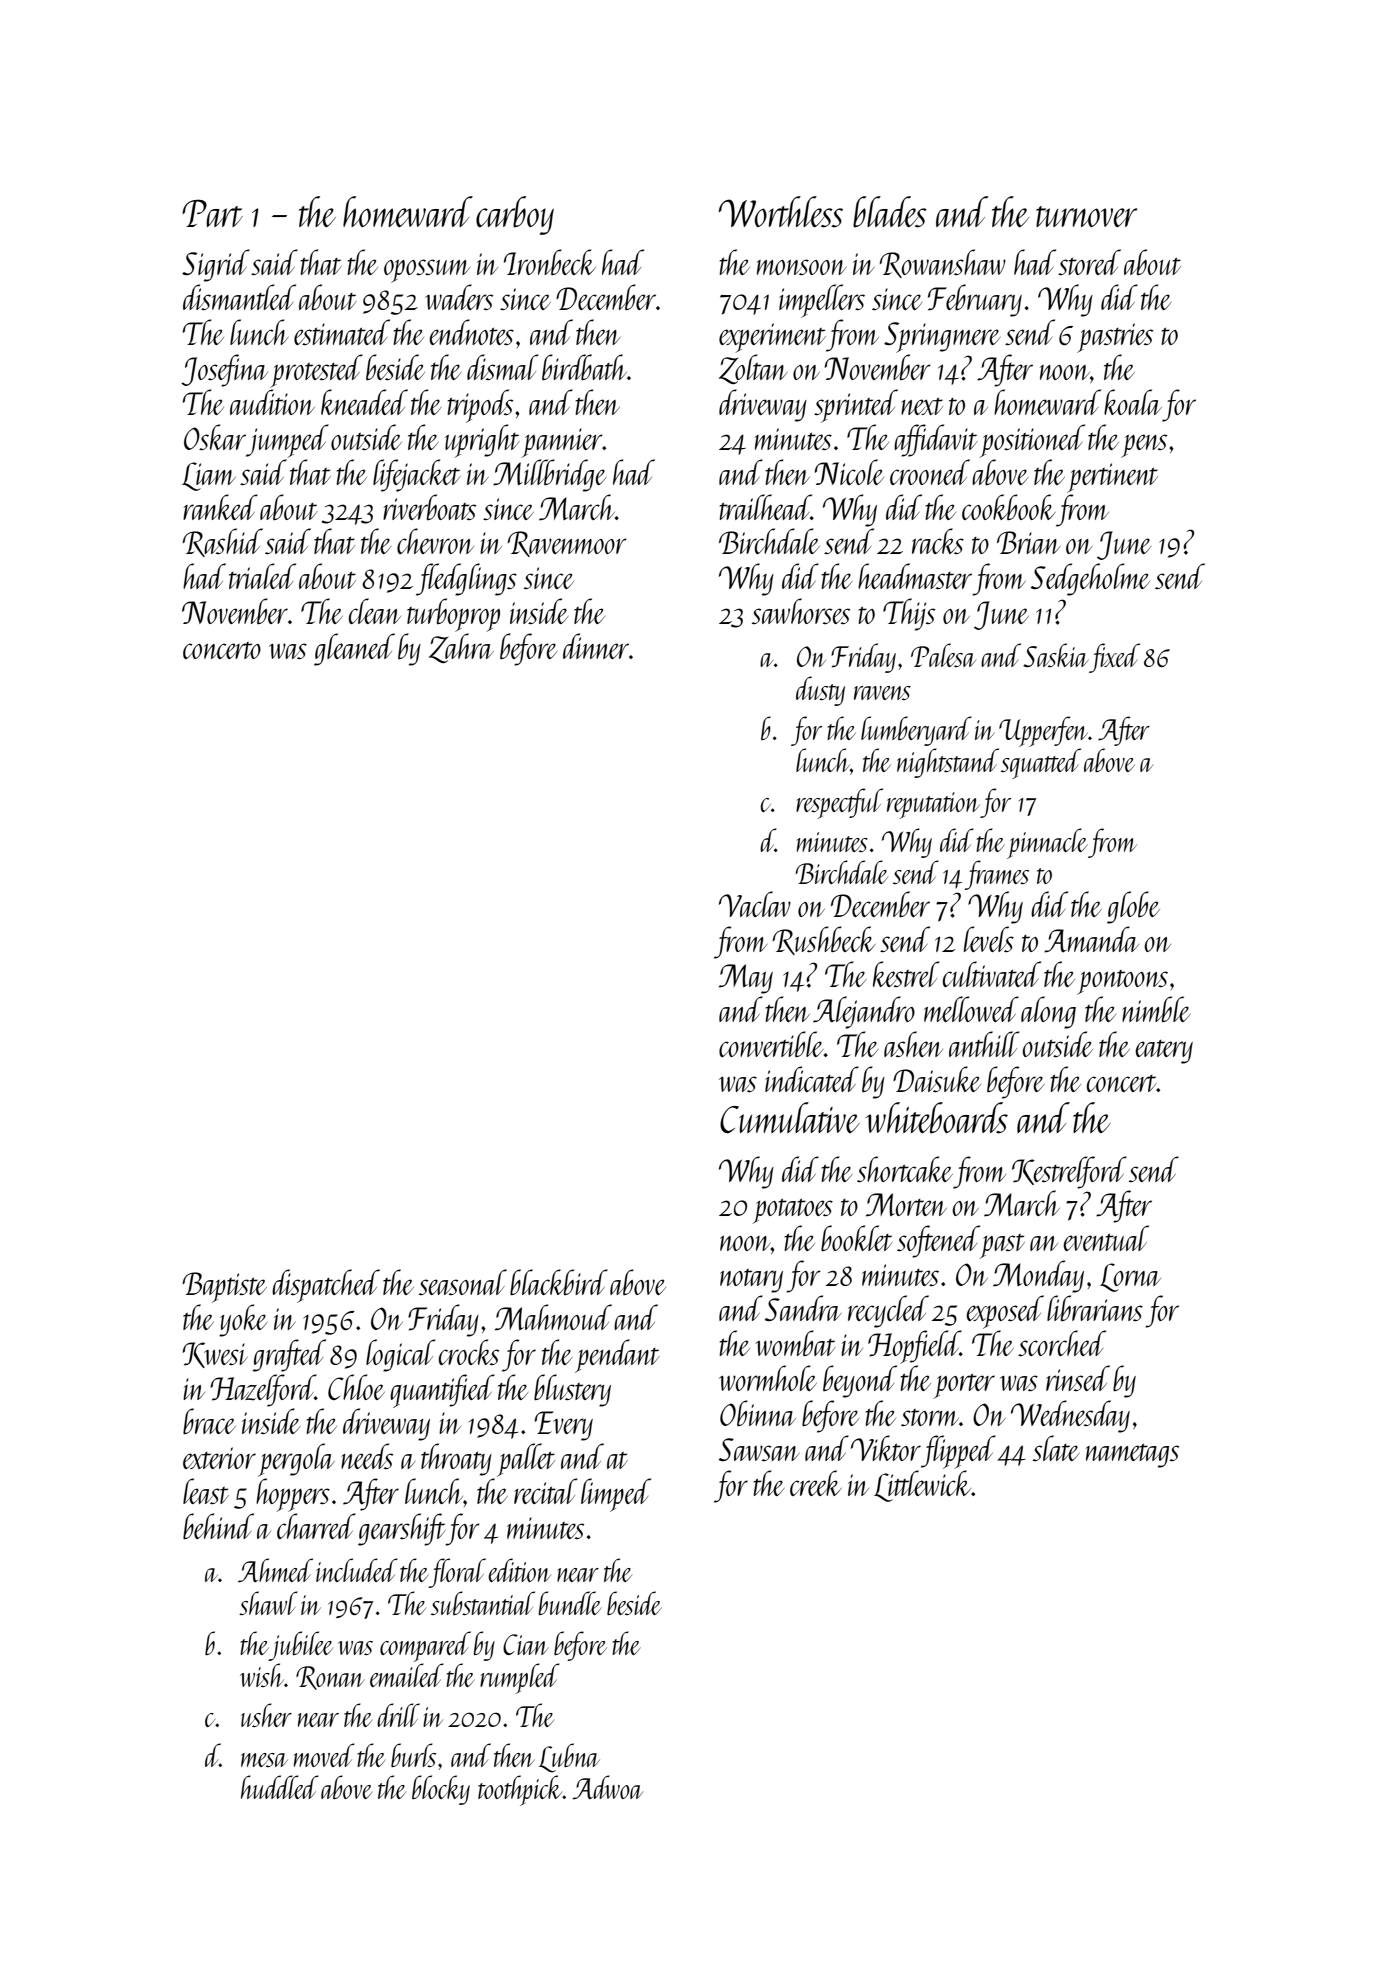 The image size is (1386, 1969). Describe the element at coordinates (567, 544) in the image. I see `Ravenmoor` at that location.
